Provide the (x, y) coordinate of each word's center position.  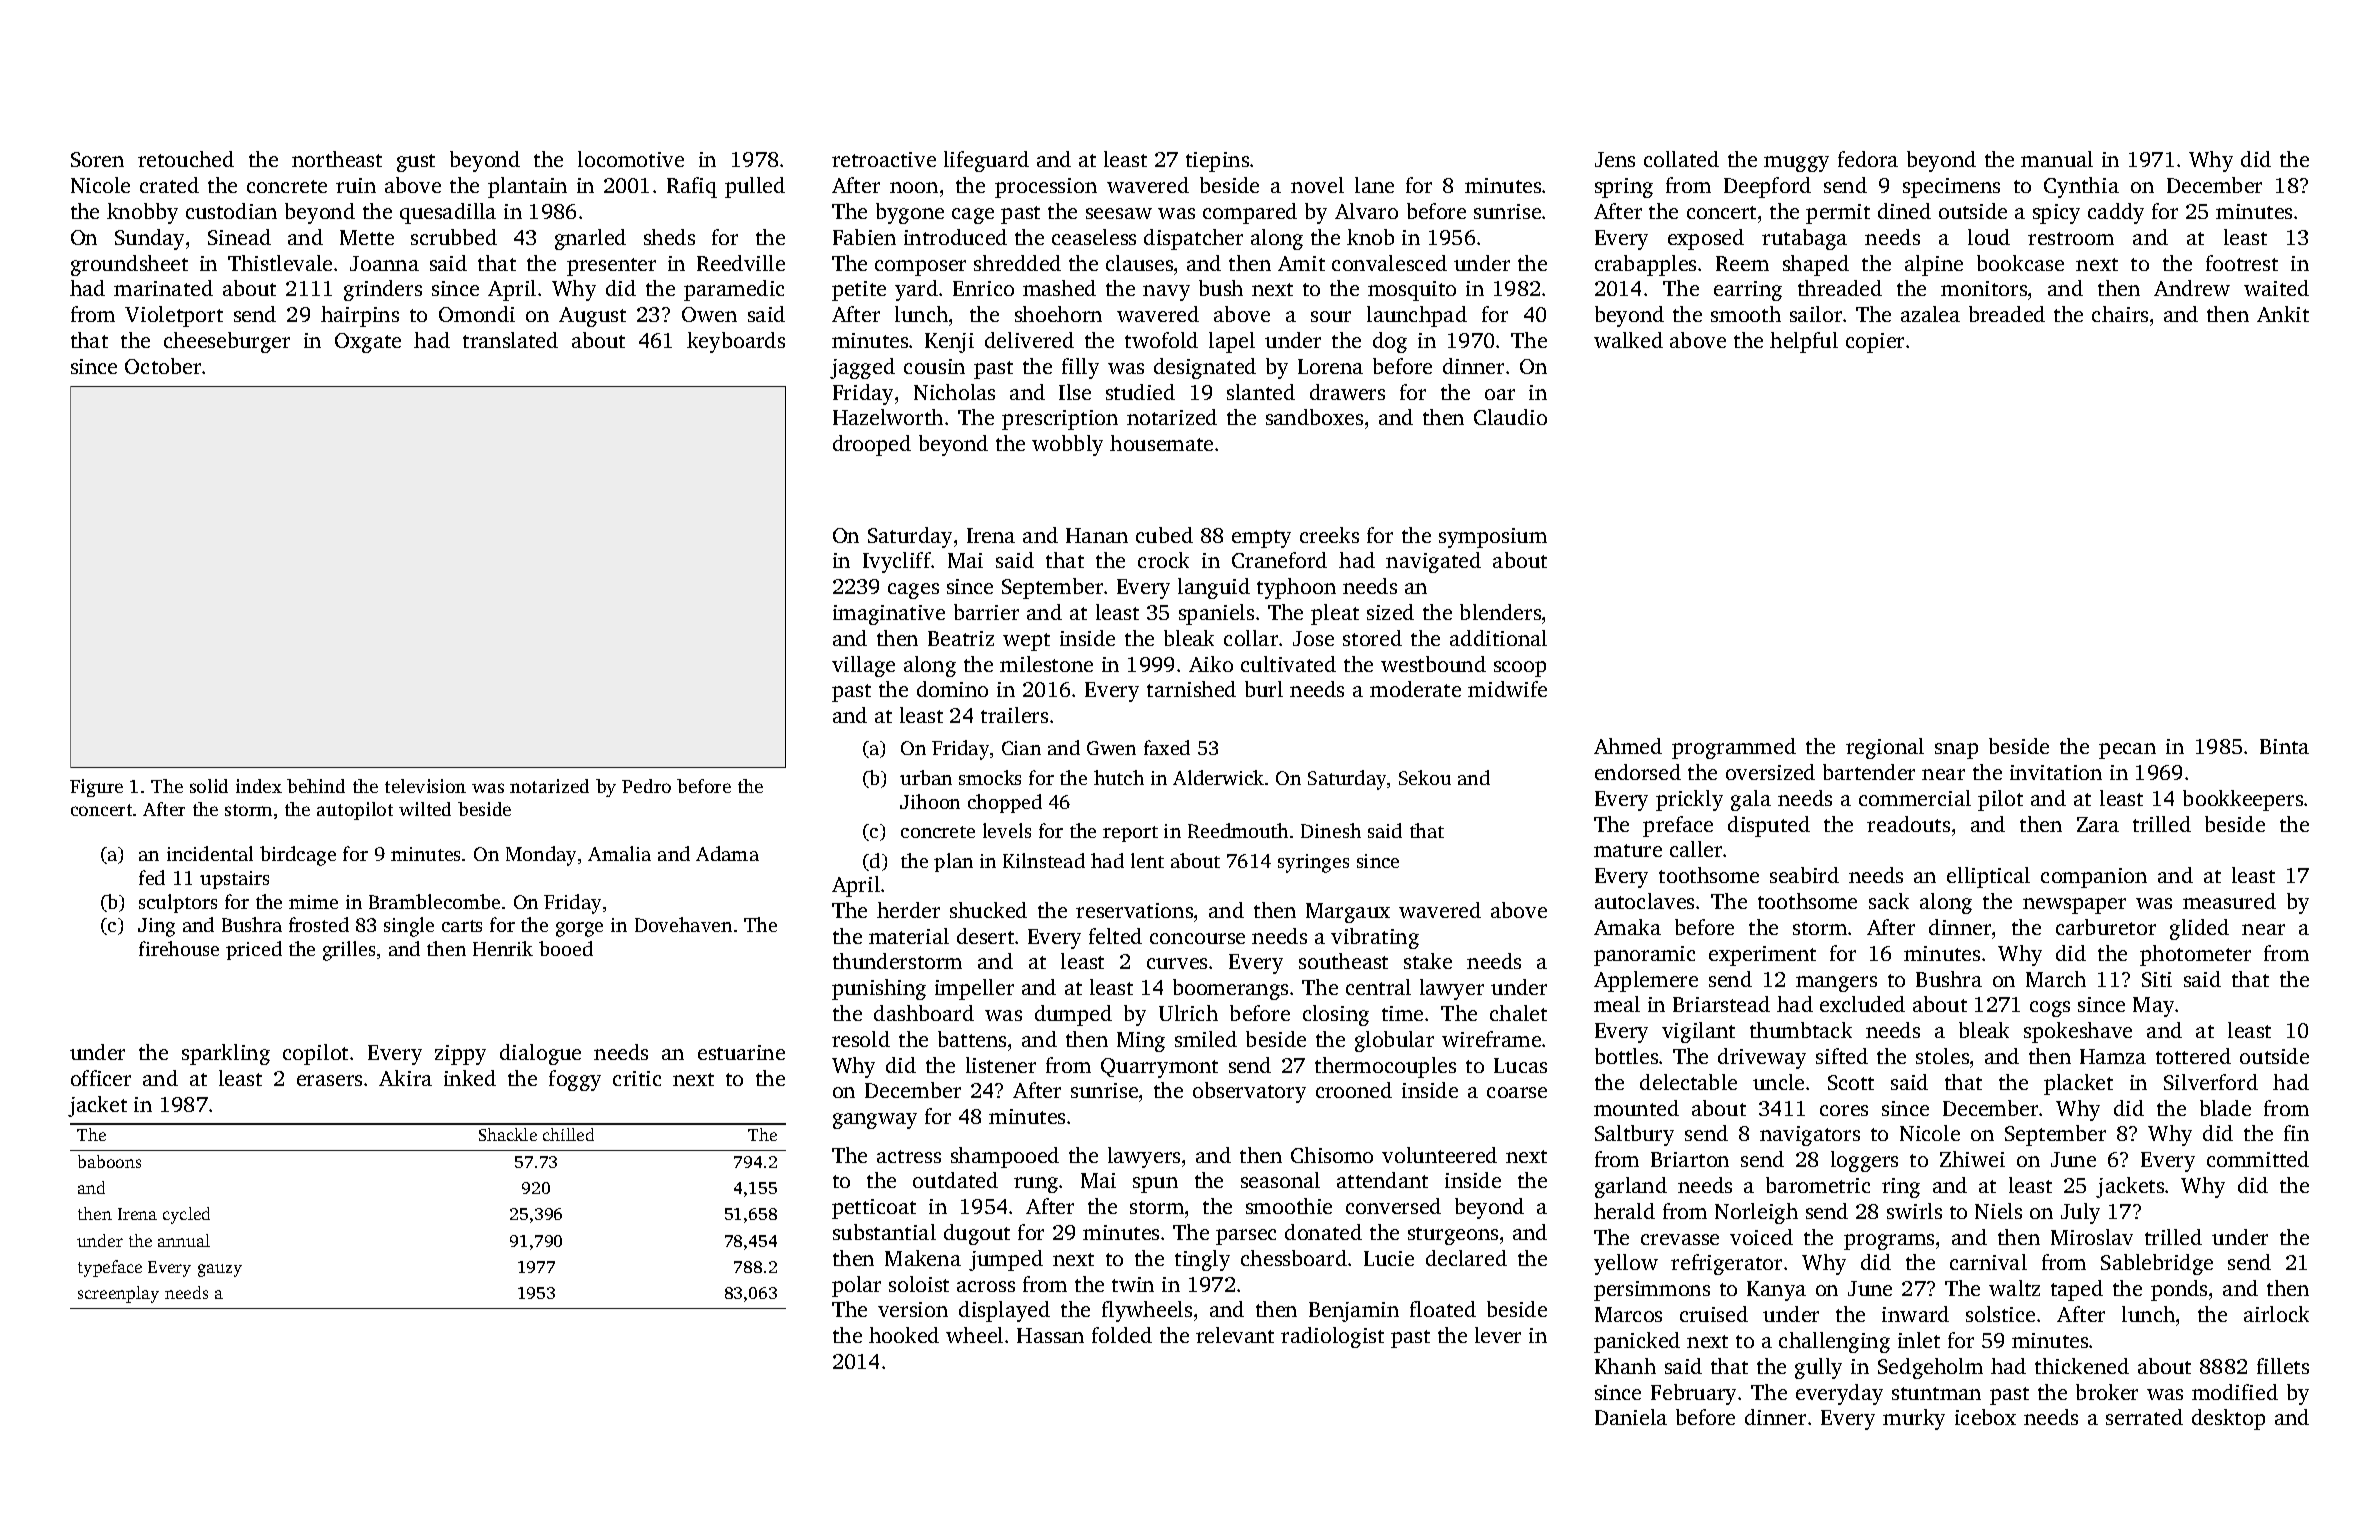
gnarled (590, 239)
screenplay (118, 1294)
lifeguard (986, 161)
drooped (872, 445)
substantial (884, 1232)
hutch (1119, 777)
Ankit (2283, 314)
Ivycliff (897, 562)
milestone (1046, 664)
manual (2057, 159)
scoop (1520, 669)
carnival (1988, 1262)
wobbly (1067, 445)
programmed (1734, 748)
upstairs (234, 880)
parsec (1246, 1237)
